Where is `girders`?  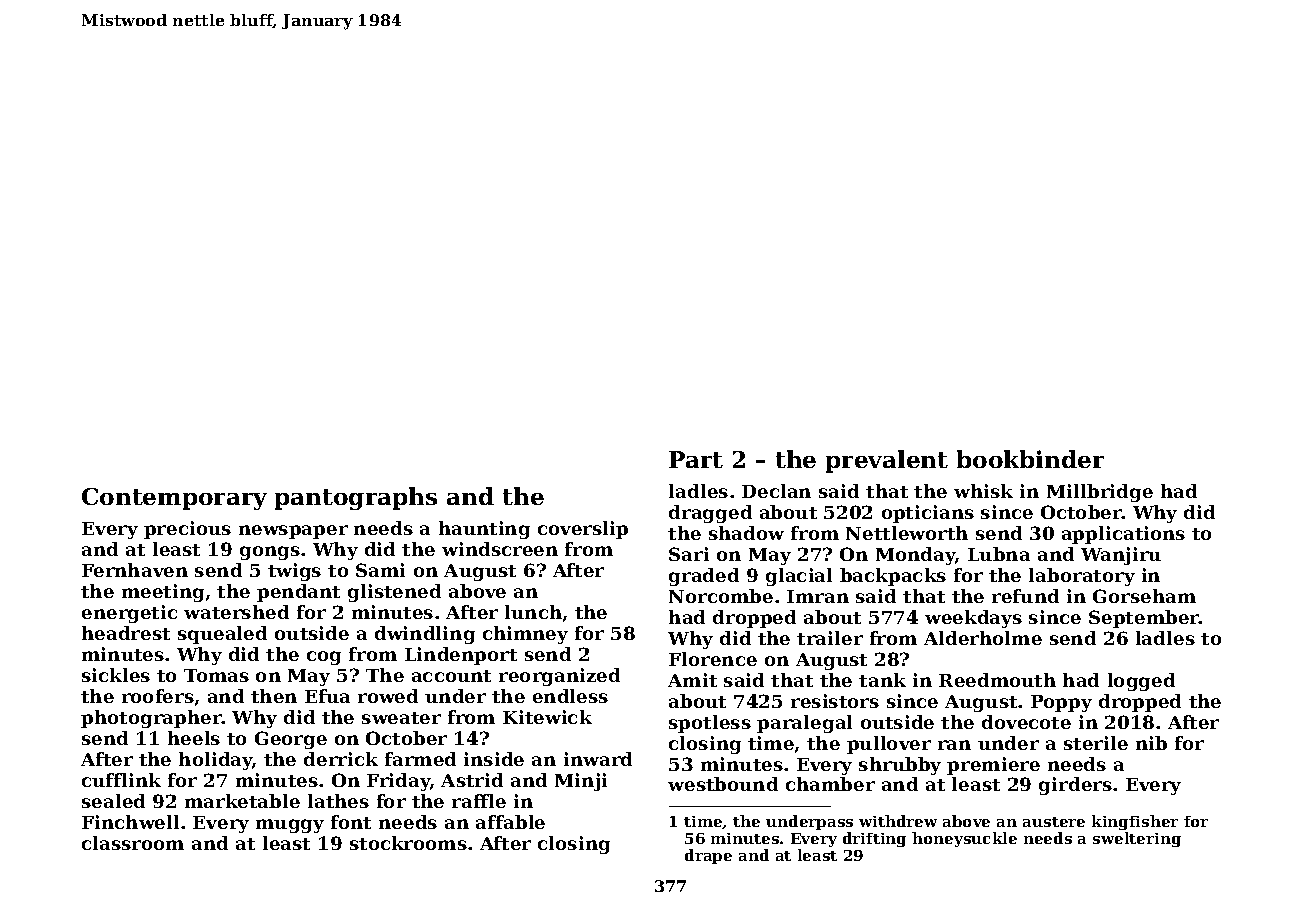 girders is located at coordinates (1075, 786).
